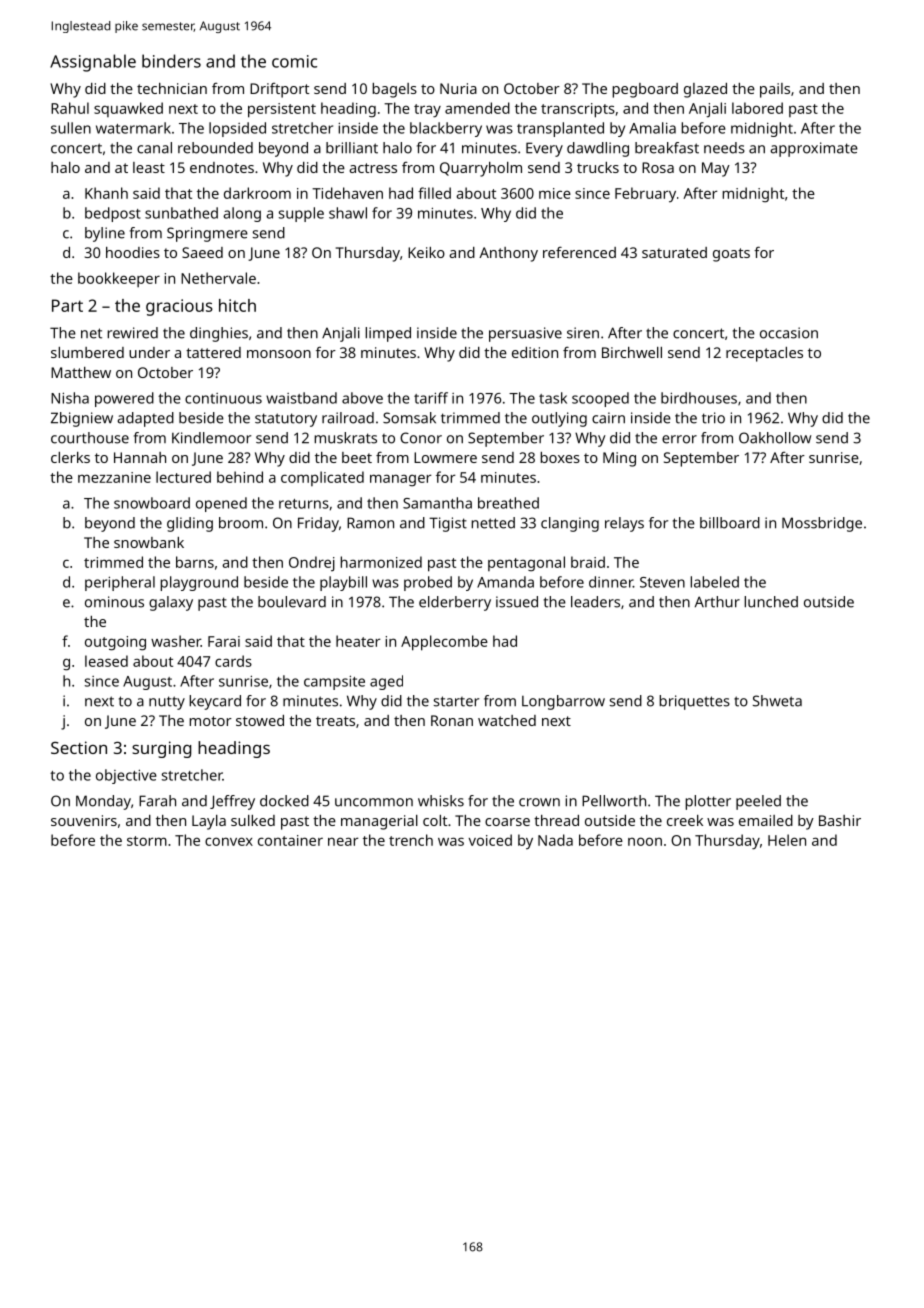  What do you see at coordinates (674, 252) in the screenshot?
I see `saturated` at bounding box center [674, 252].
